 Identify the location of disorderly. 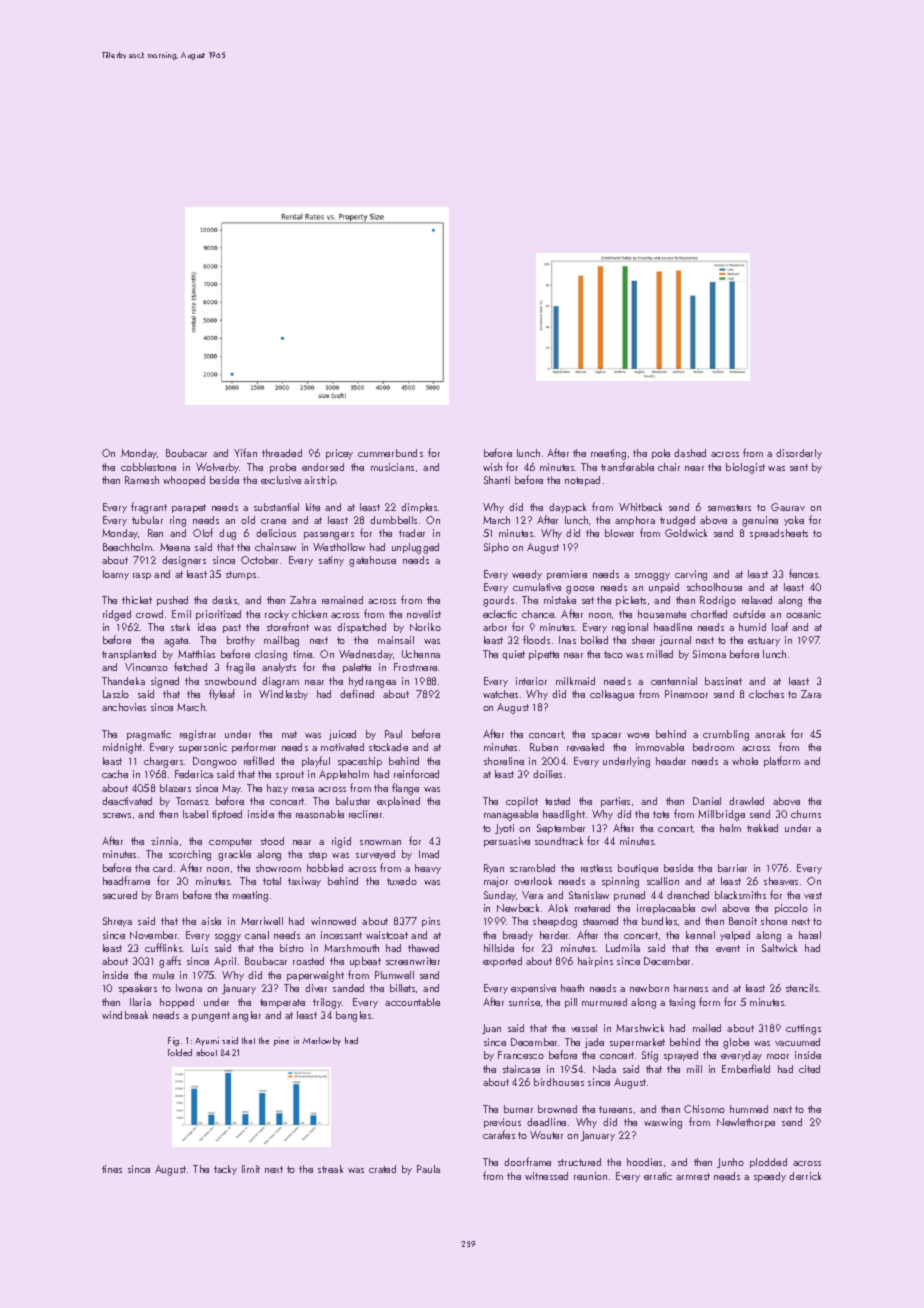
(799, 454).
